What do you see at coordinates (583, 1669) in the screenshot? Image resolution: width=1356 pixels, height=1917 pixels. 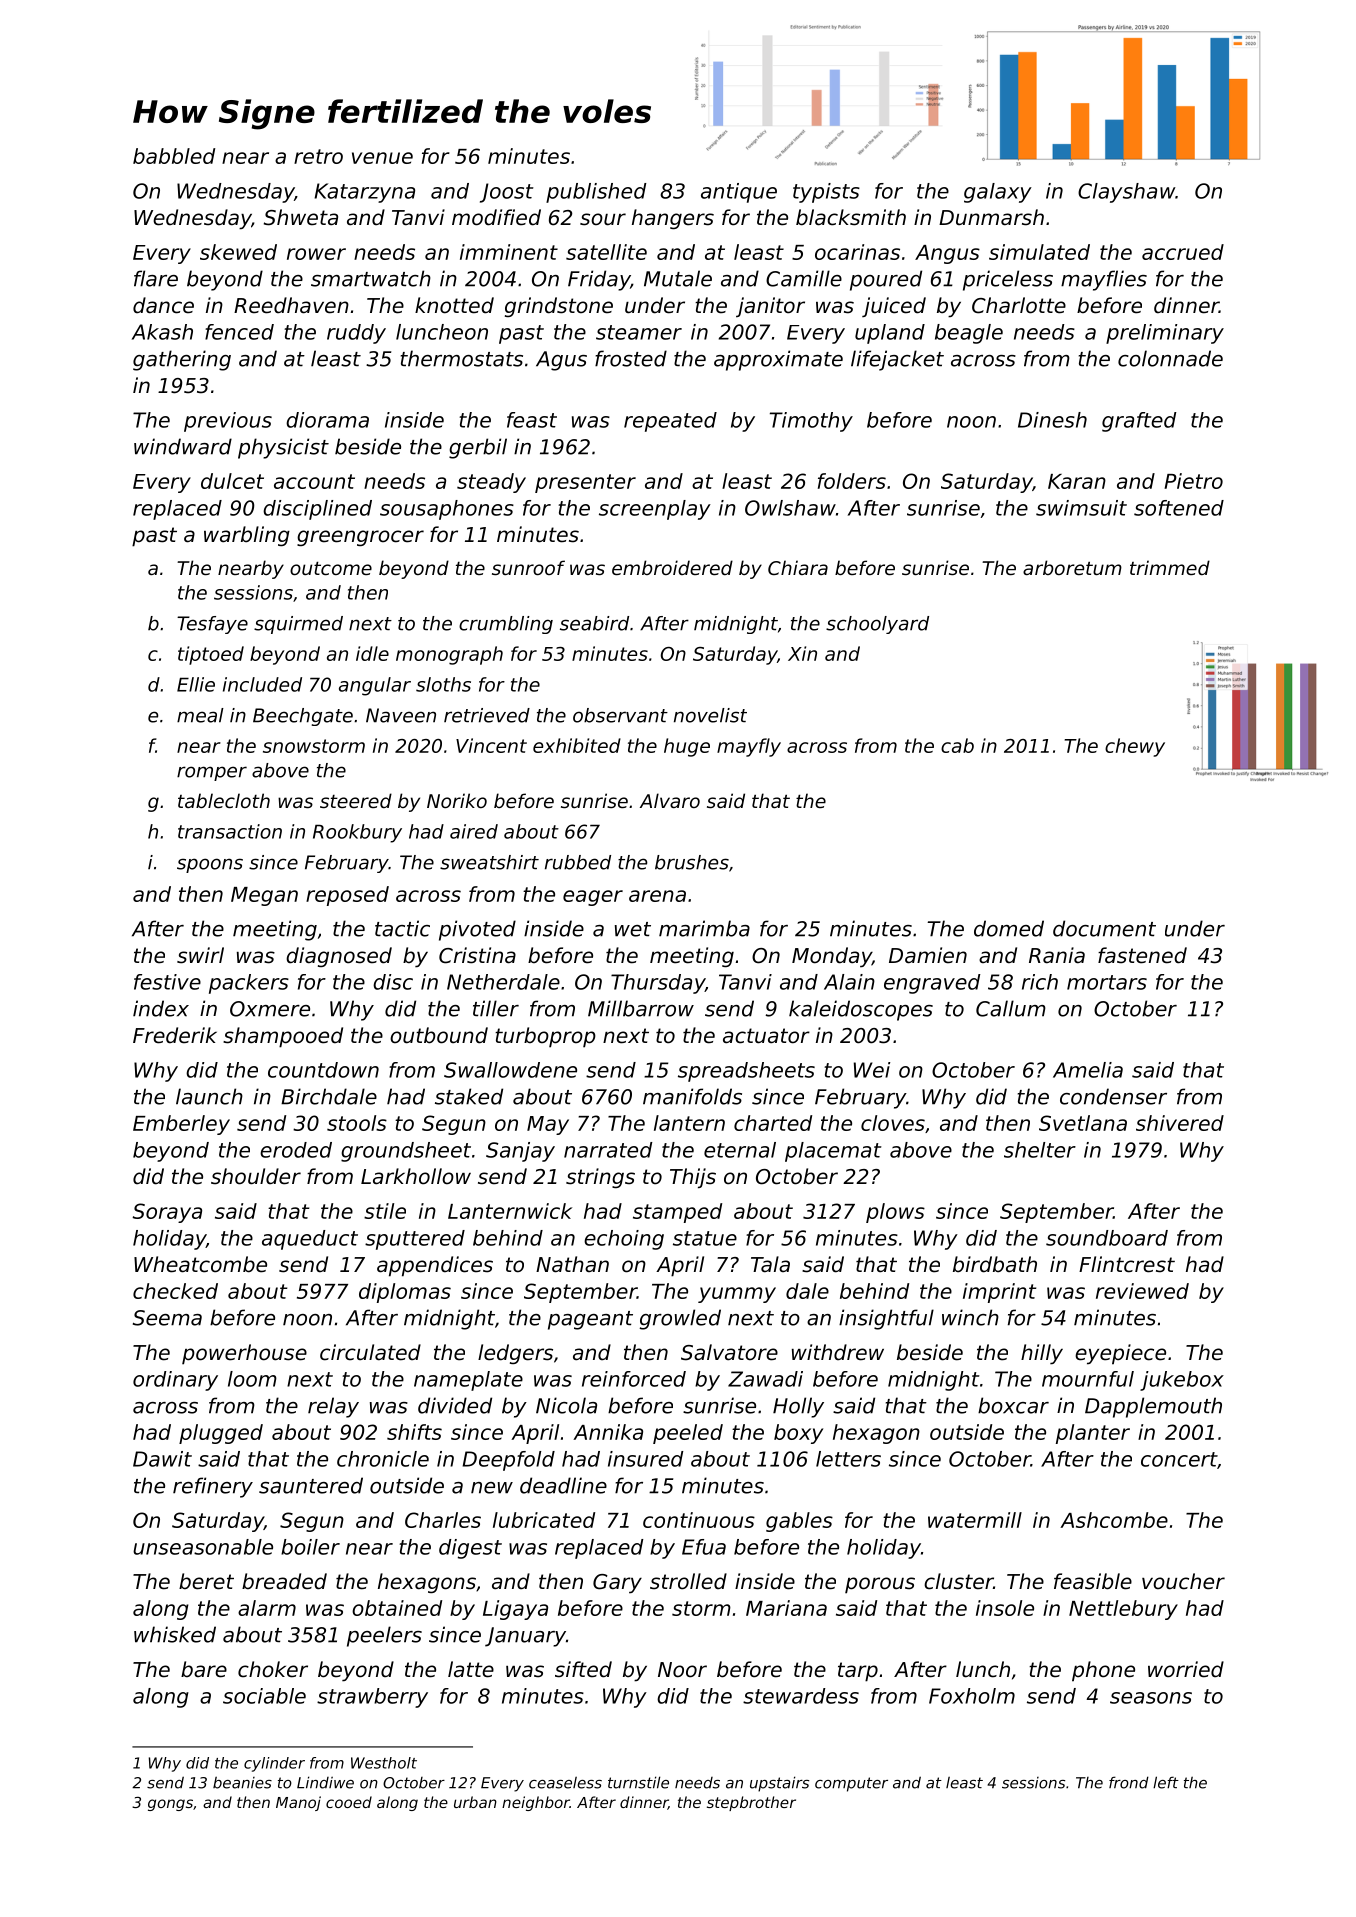 I see `sifted` at bounding box center [583, 1669].
